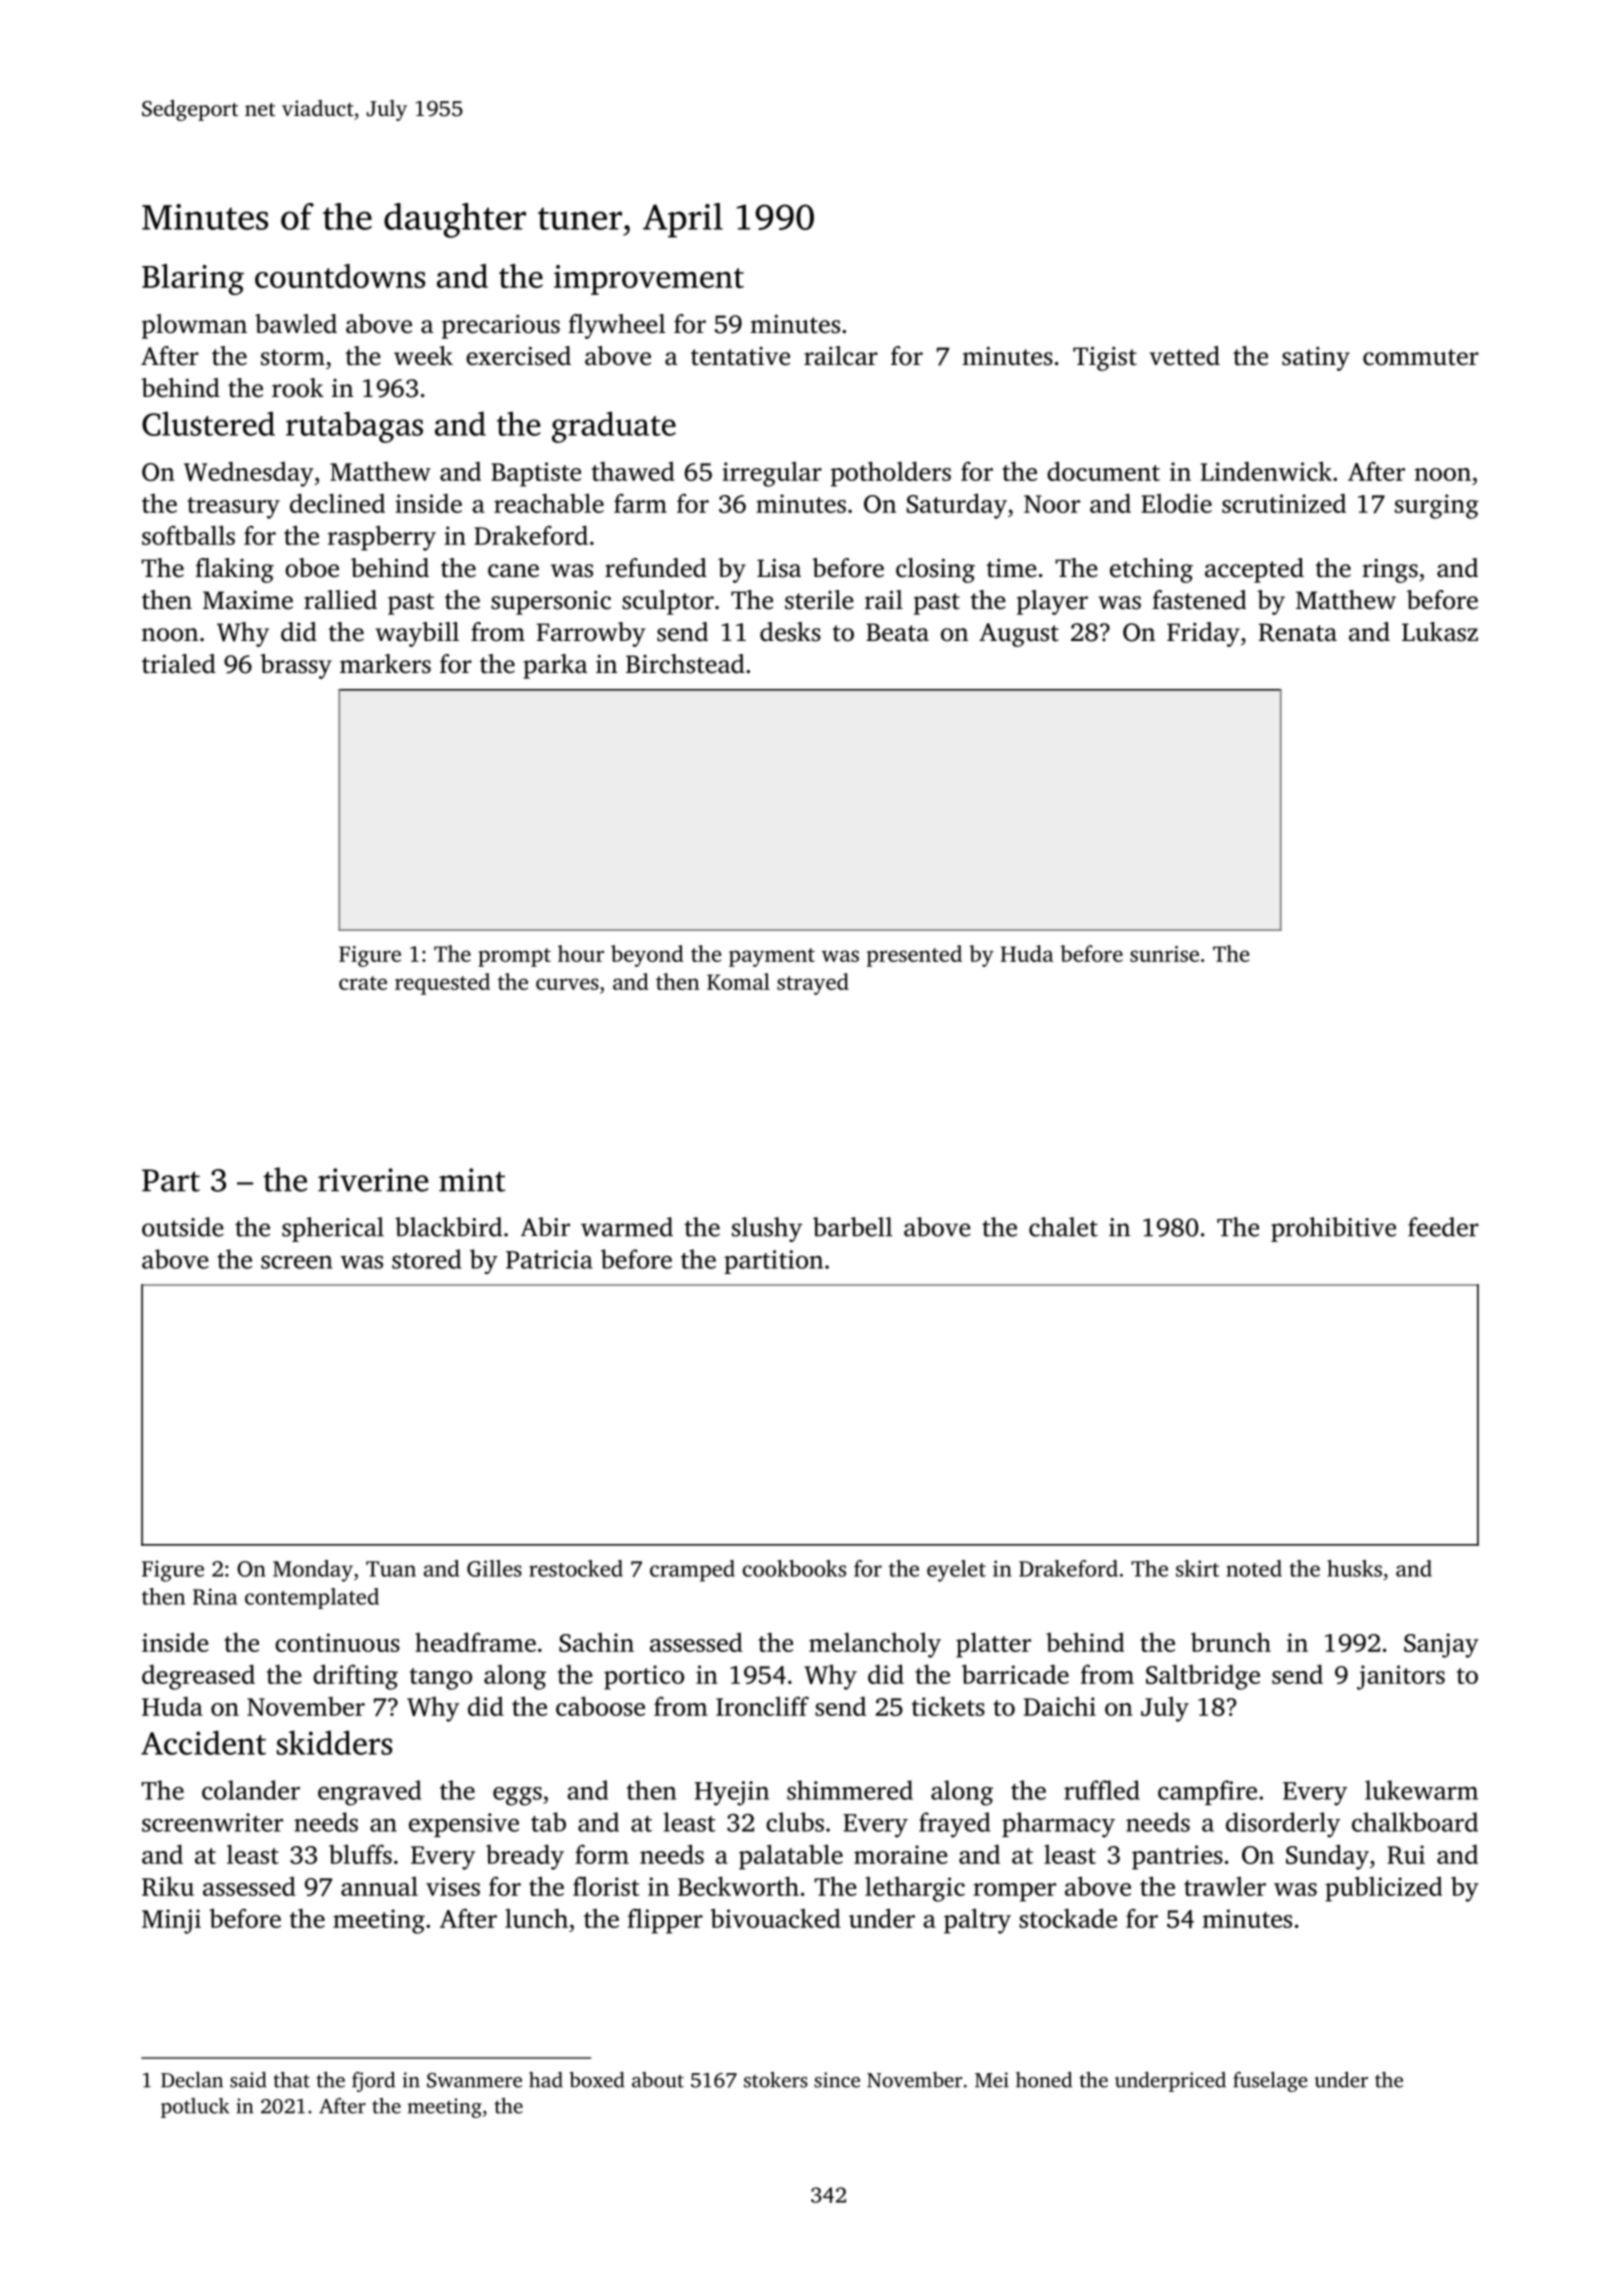 This document has width=1620, height=2292. What do you see at coordinates (732, 1793) in the document?
I see `Hyejin` at bounding box center [732, 1793].
